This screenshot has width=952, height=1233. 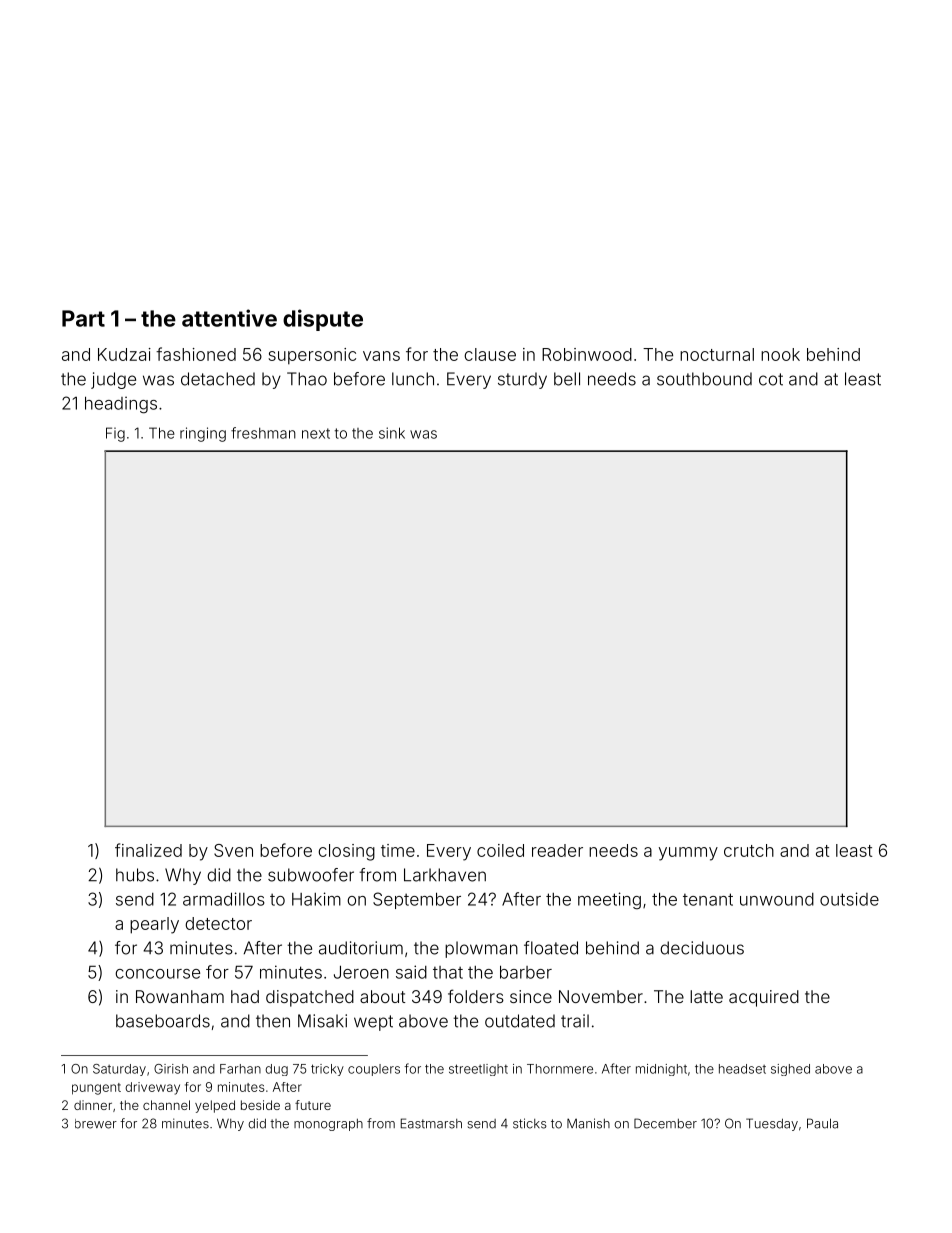 What do you see at coordinates (772, 1124) in the screenshot?
I see `Tuesday` at bounding box center [772, 1124].
